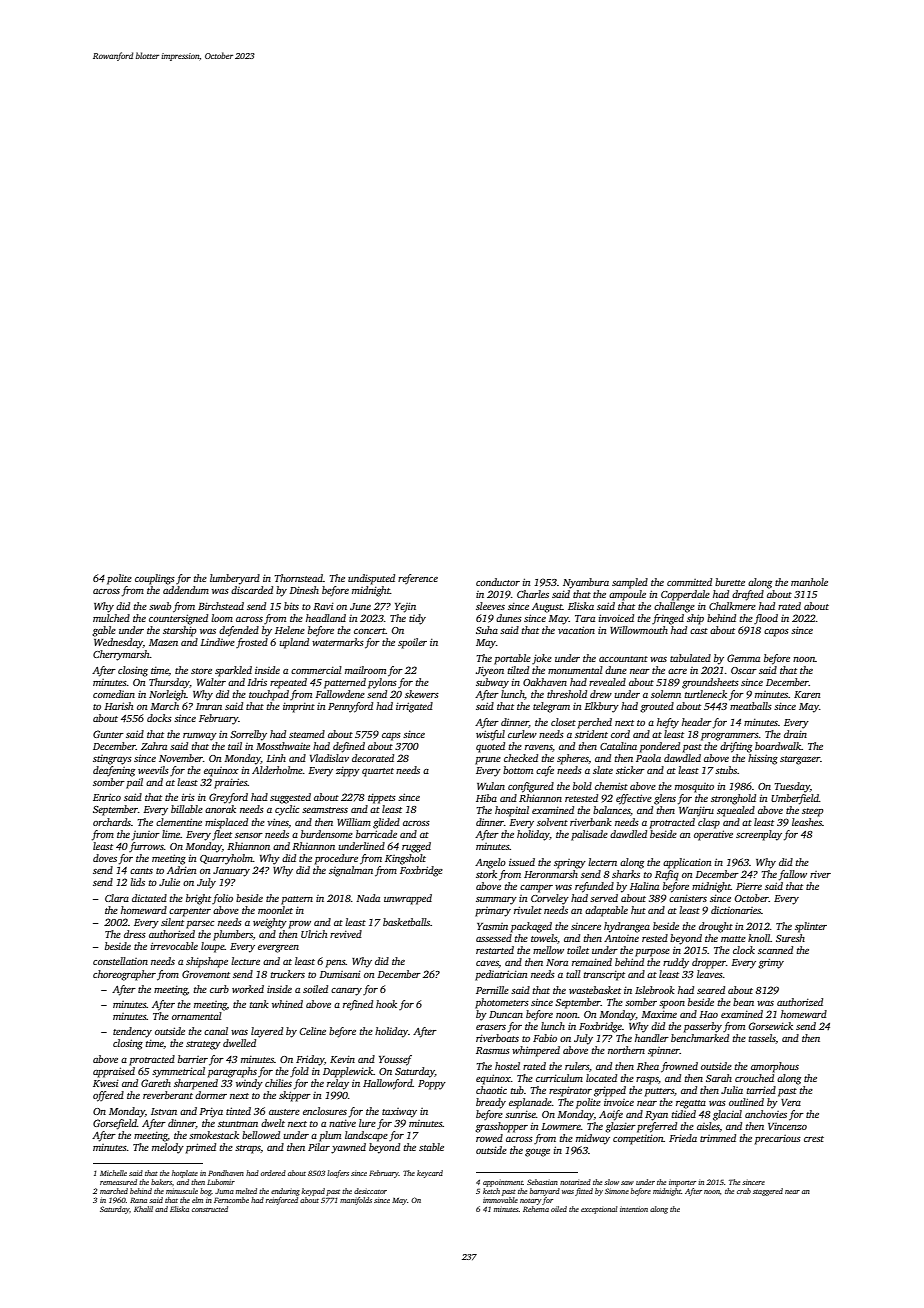 The image size is (924, 1308). Describe the element at coordinates (416, 847) in the document. I see `rugged` at that location.
